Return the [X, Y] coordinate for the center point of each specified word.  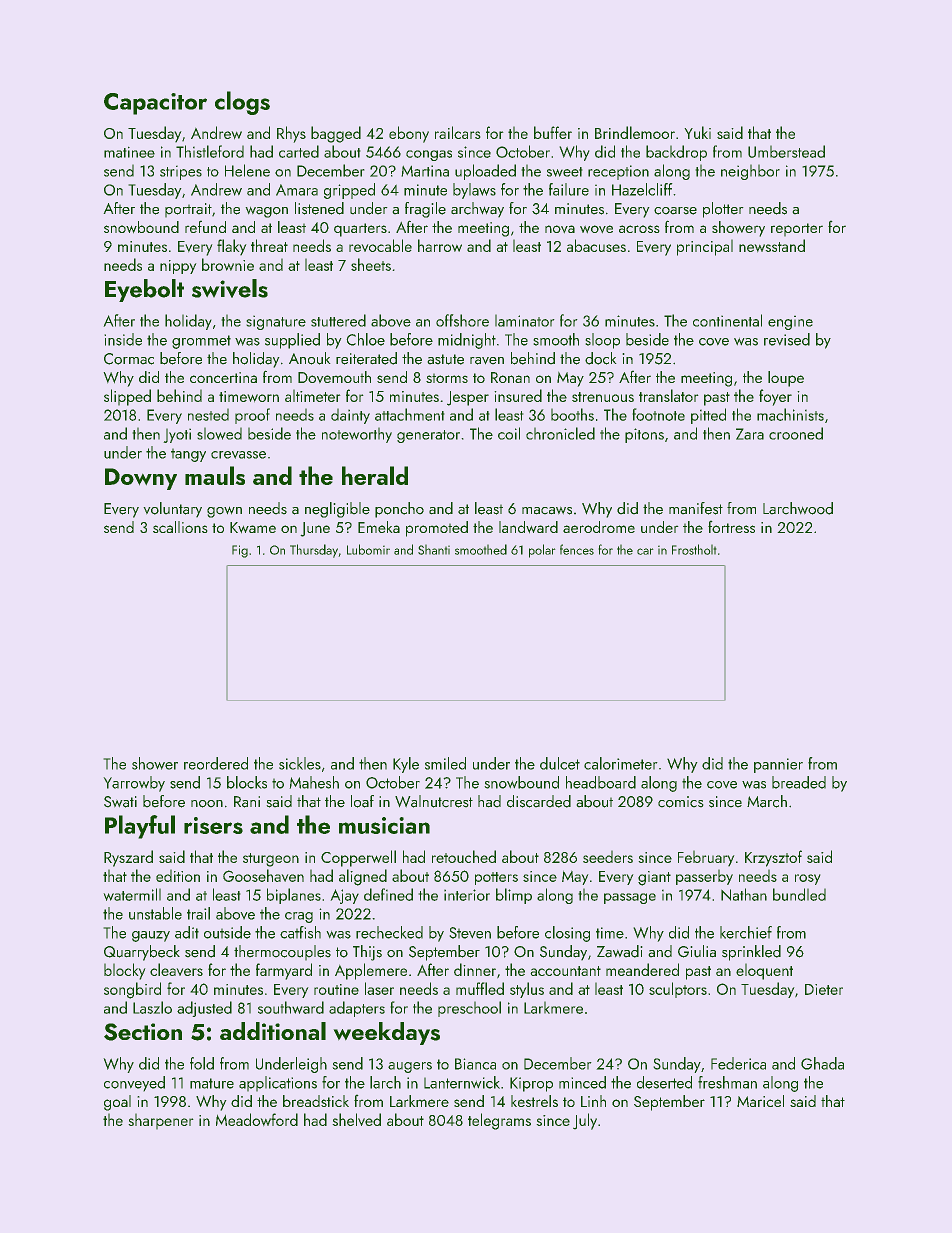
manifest [696, 508]
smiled [445, 763]
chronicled [560, 433]
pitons [644, 435]
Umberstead [786, 151]
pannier [778, 765]
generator [428, 436]
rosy [807, 879]
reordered [216, 763]
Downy [141, 479]
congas [429, 155]
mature [212, 1083]
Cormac [129, 359]
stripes [181, 173]
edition [178, 876]
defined [388, 894]
